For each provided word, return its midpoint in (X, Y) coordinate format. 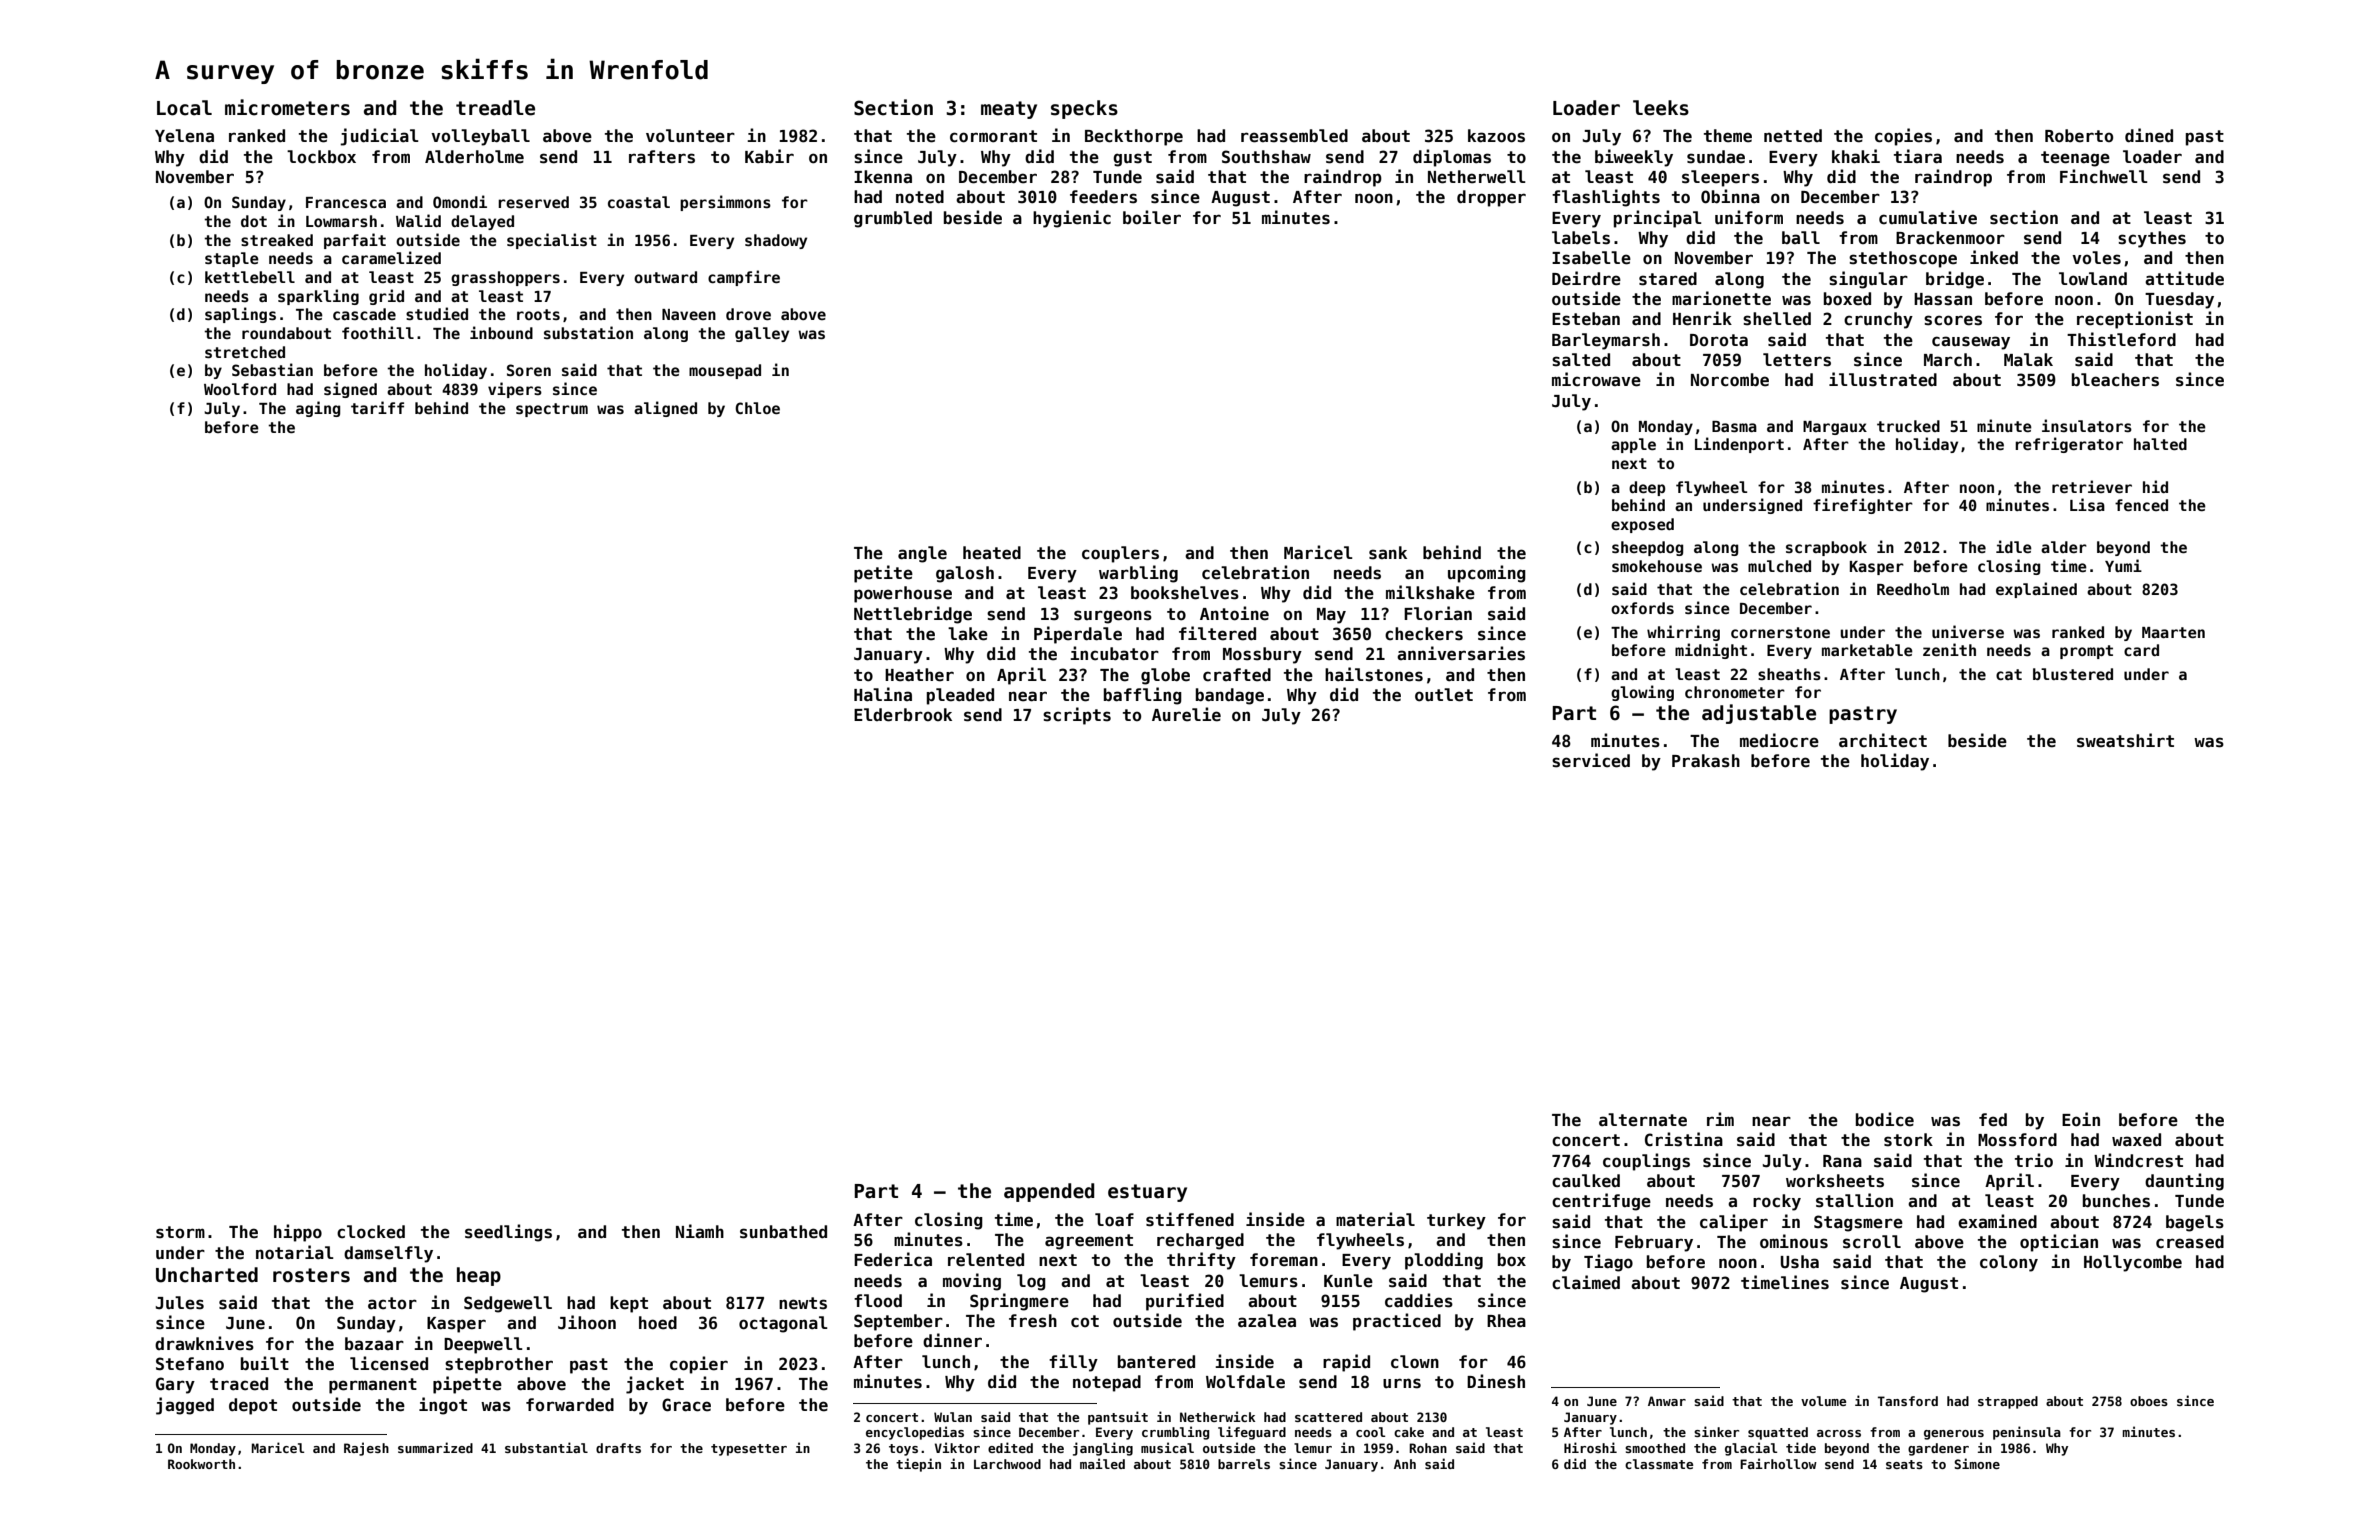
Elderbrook (903, 715)
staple (232, 259)
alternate (1643, 1120)
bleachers (2115, 380)
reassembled (1294, 136)
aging (318, 409)
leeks (1661, 108)
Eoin (2081, 1119)
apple (1633, 445)
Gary (175, 1385)
